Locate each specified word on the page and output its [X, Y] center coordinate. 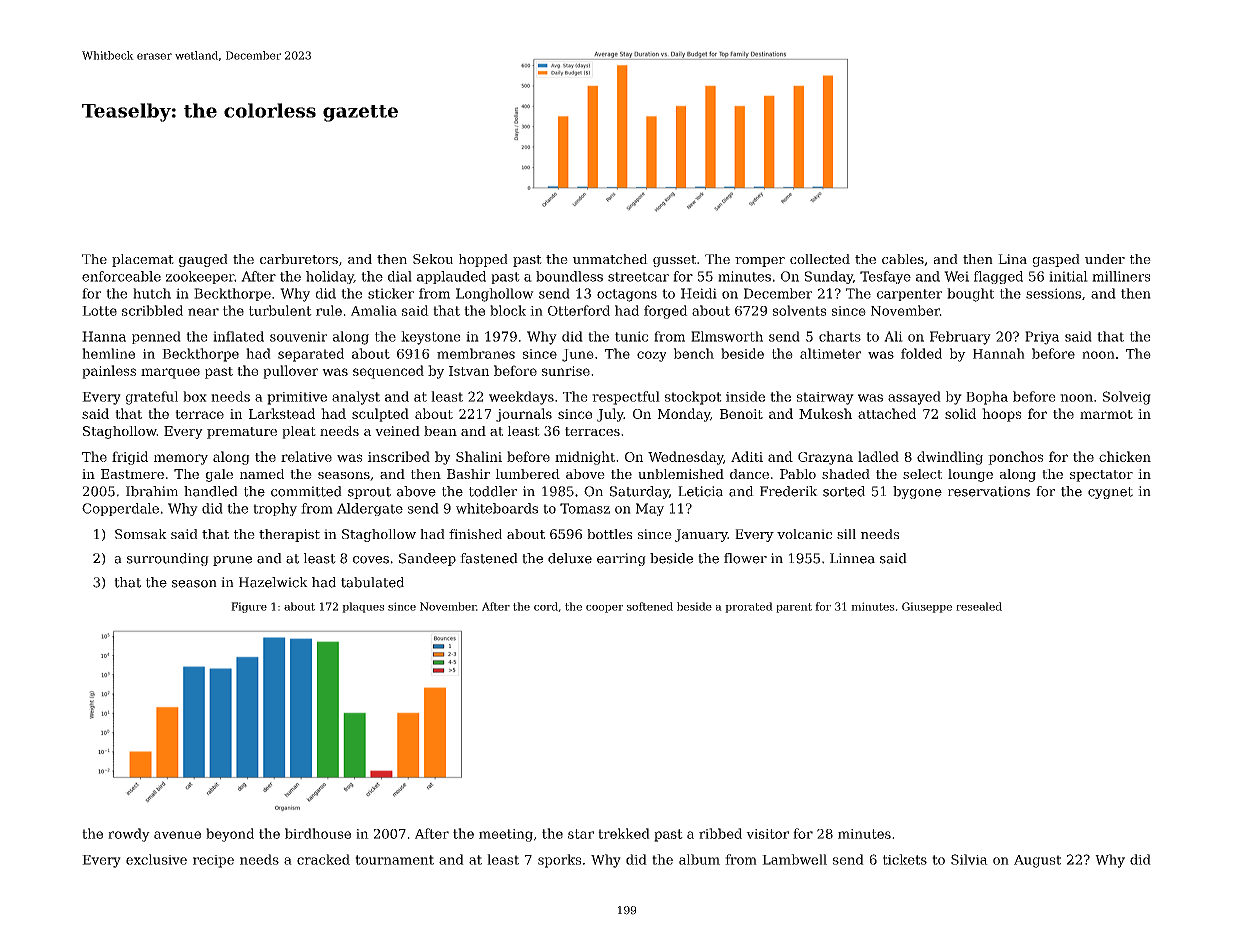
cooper [604, 609]
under [1105, 259]
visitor [767, 834]
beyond [230, 835]
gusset [674, 261]
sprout [369, 493]
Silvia [969, 859]
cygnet [1110, 493]
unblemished [681, 474]
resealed [979, 606]
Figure [249, 607]
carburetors [299, 259]
